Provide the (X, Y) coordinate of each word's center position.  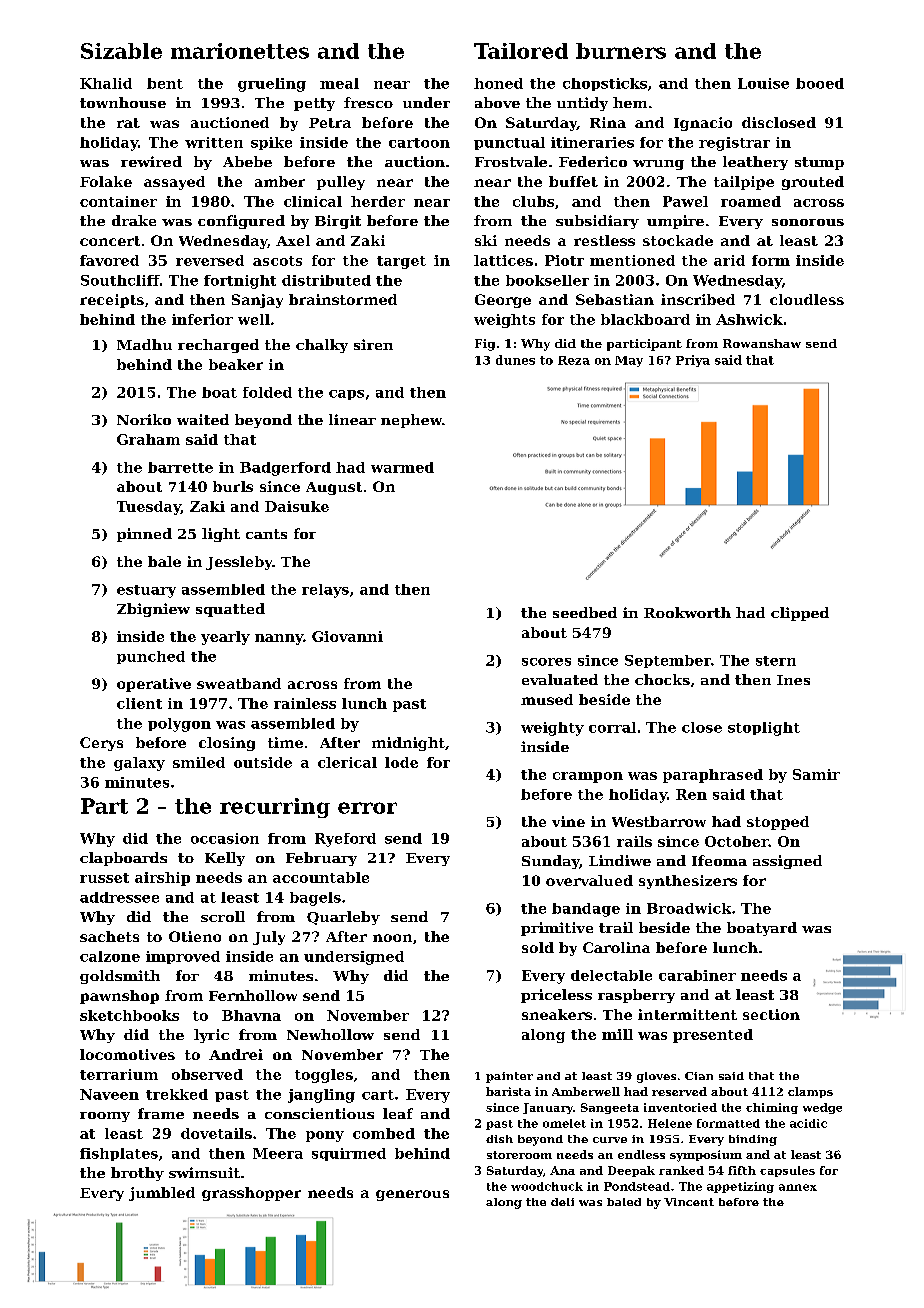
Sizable (121, 51)
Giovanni (347, 636)
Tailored (521, 51)
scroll (223, 916)
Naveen (109, 1094)
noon (392, 938)
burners (621, 51)
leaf (398, 1113)
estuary (146, 591)
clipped (800, 614)
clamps (810, 1092)
